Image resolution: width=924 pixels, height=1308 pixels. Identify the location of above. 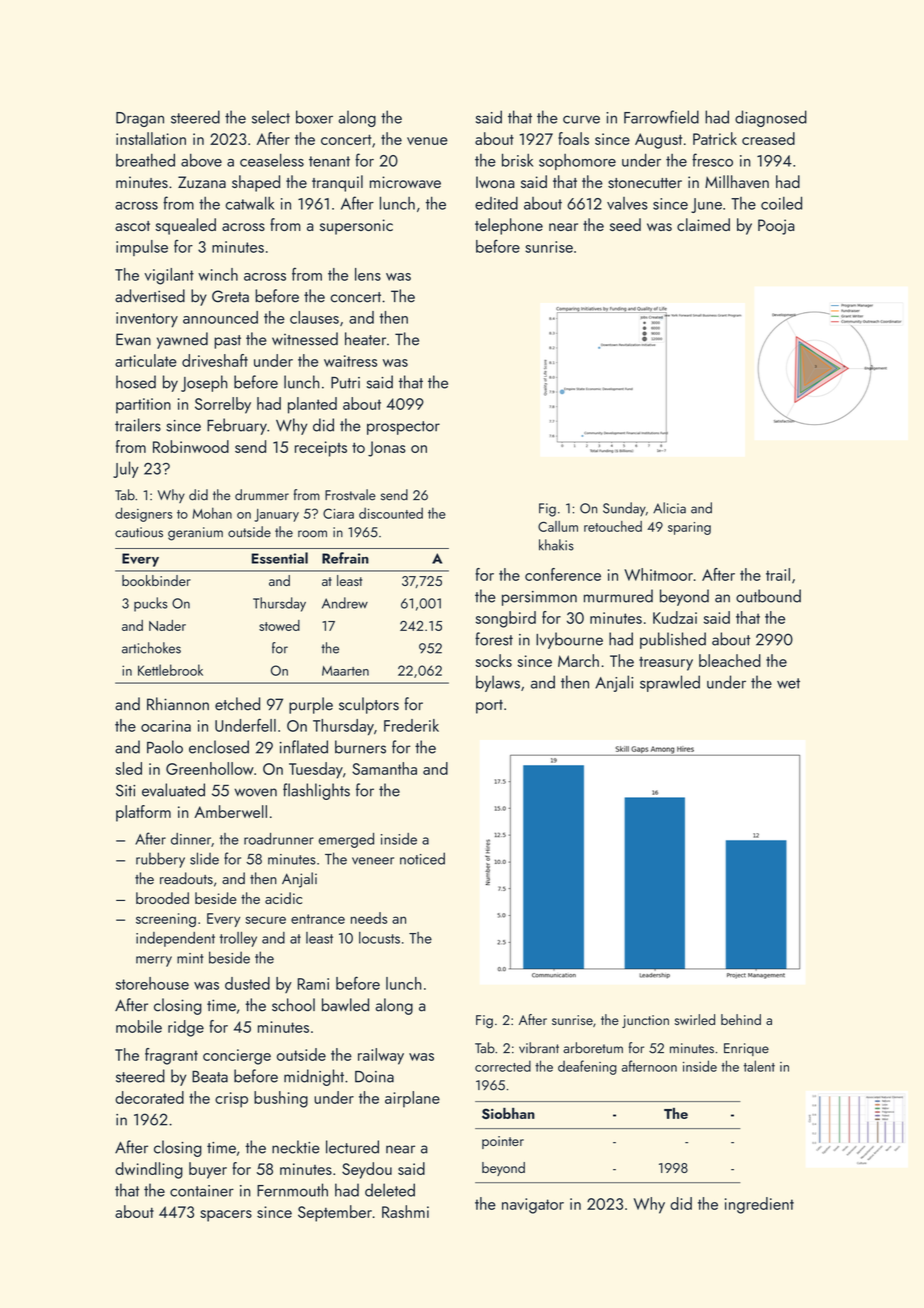
(201, 160).
